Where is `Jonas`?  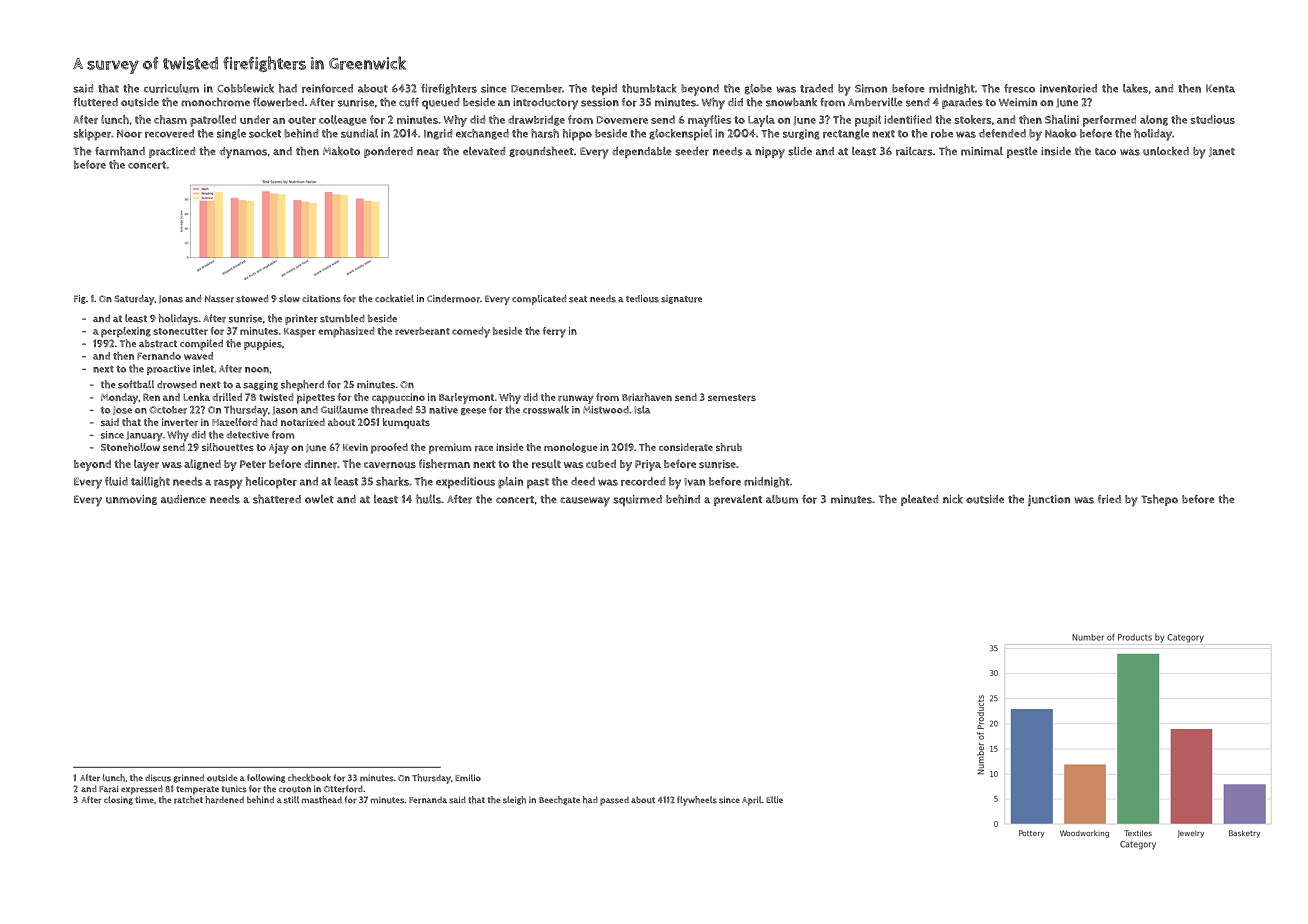 Jonas is located at coordinates (171, 299).
